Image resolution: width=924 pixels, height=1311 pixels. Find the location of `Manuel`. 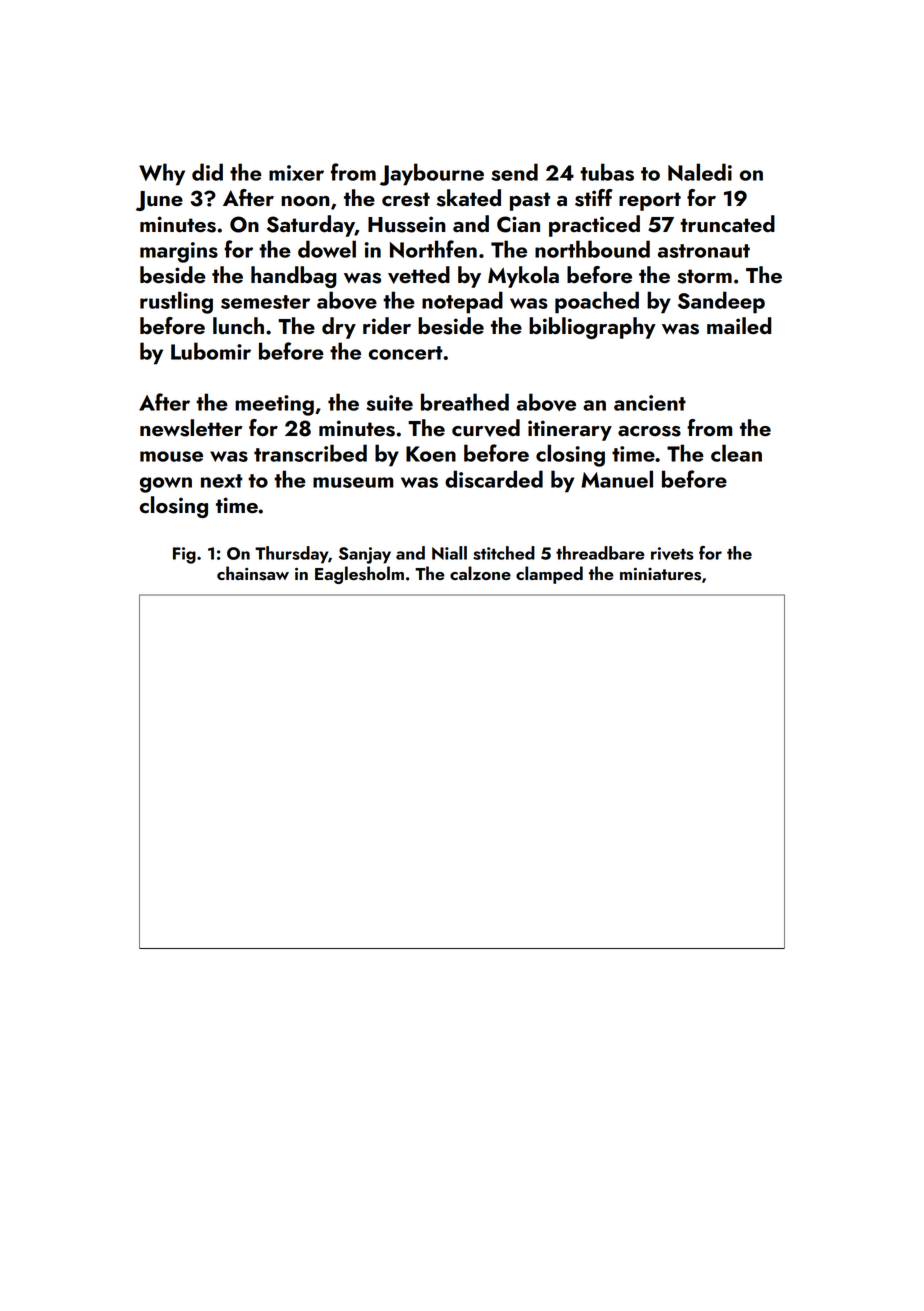

Manuel is located at coordinates (617, 479).
